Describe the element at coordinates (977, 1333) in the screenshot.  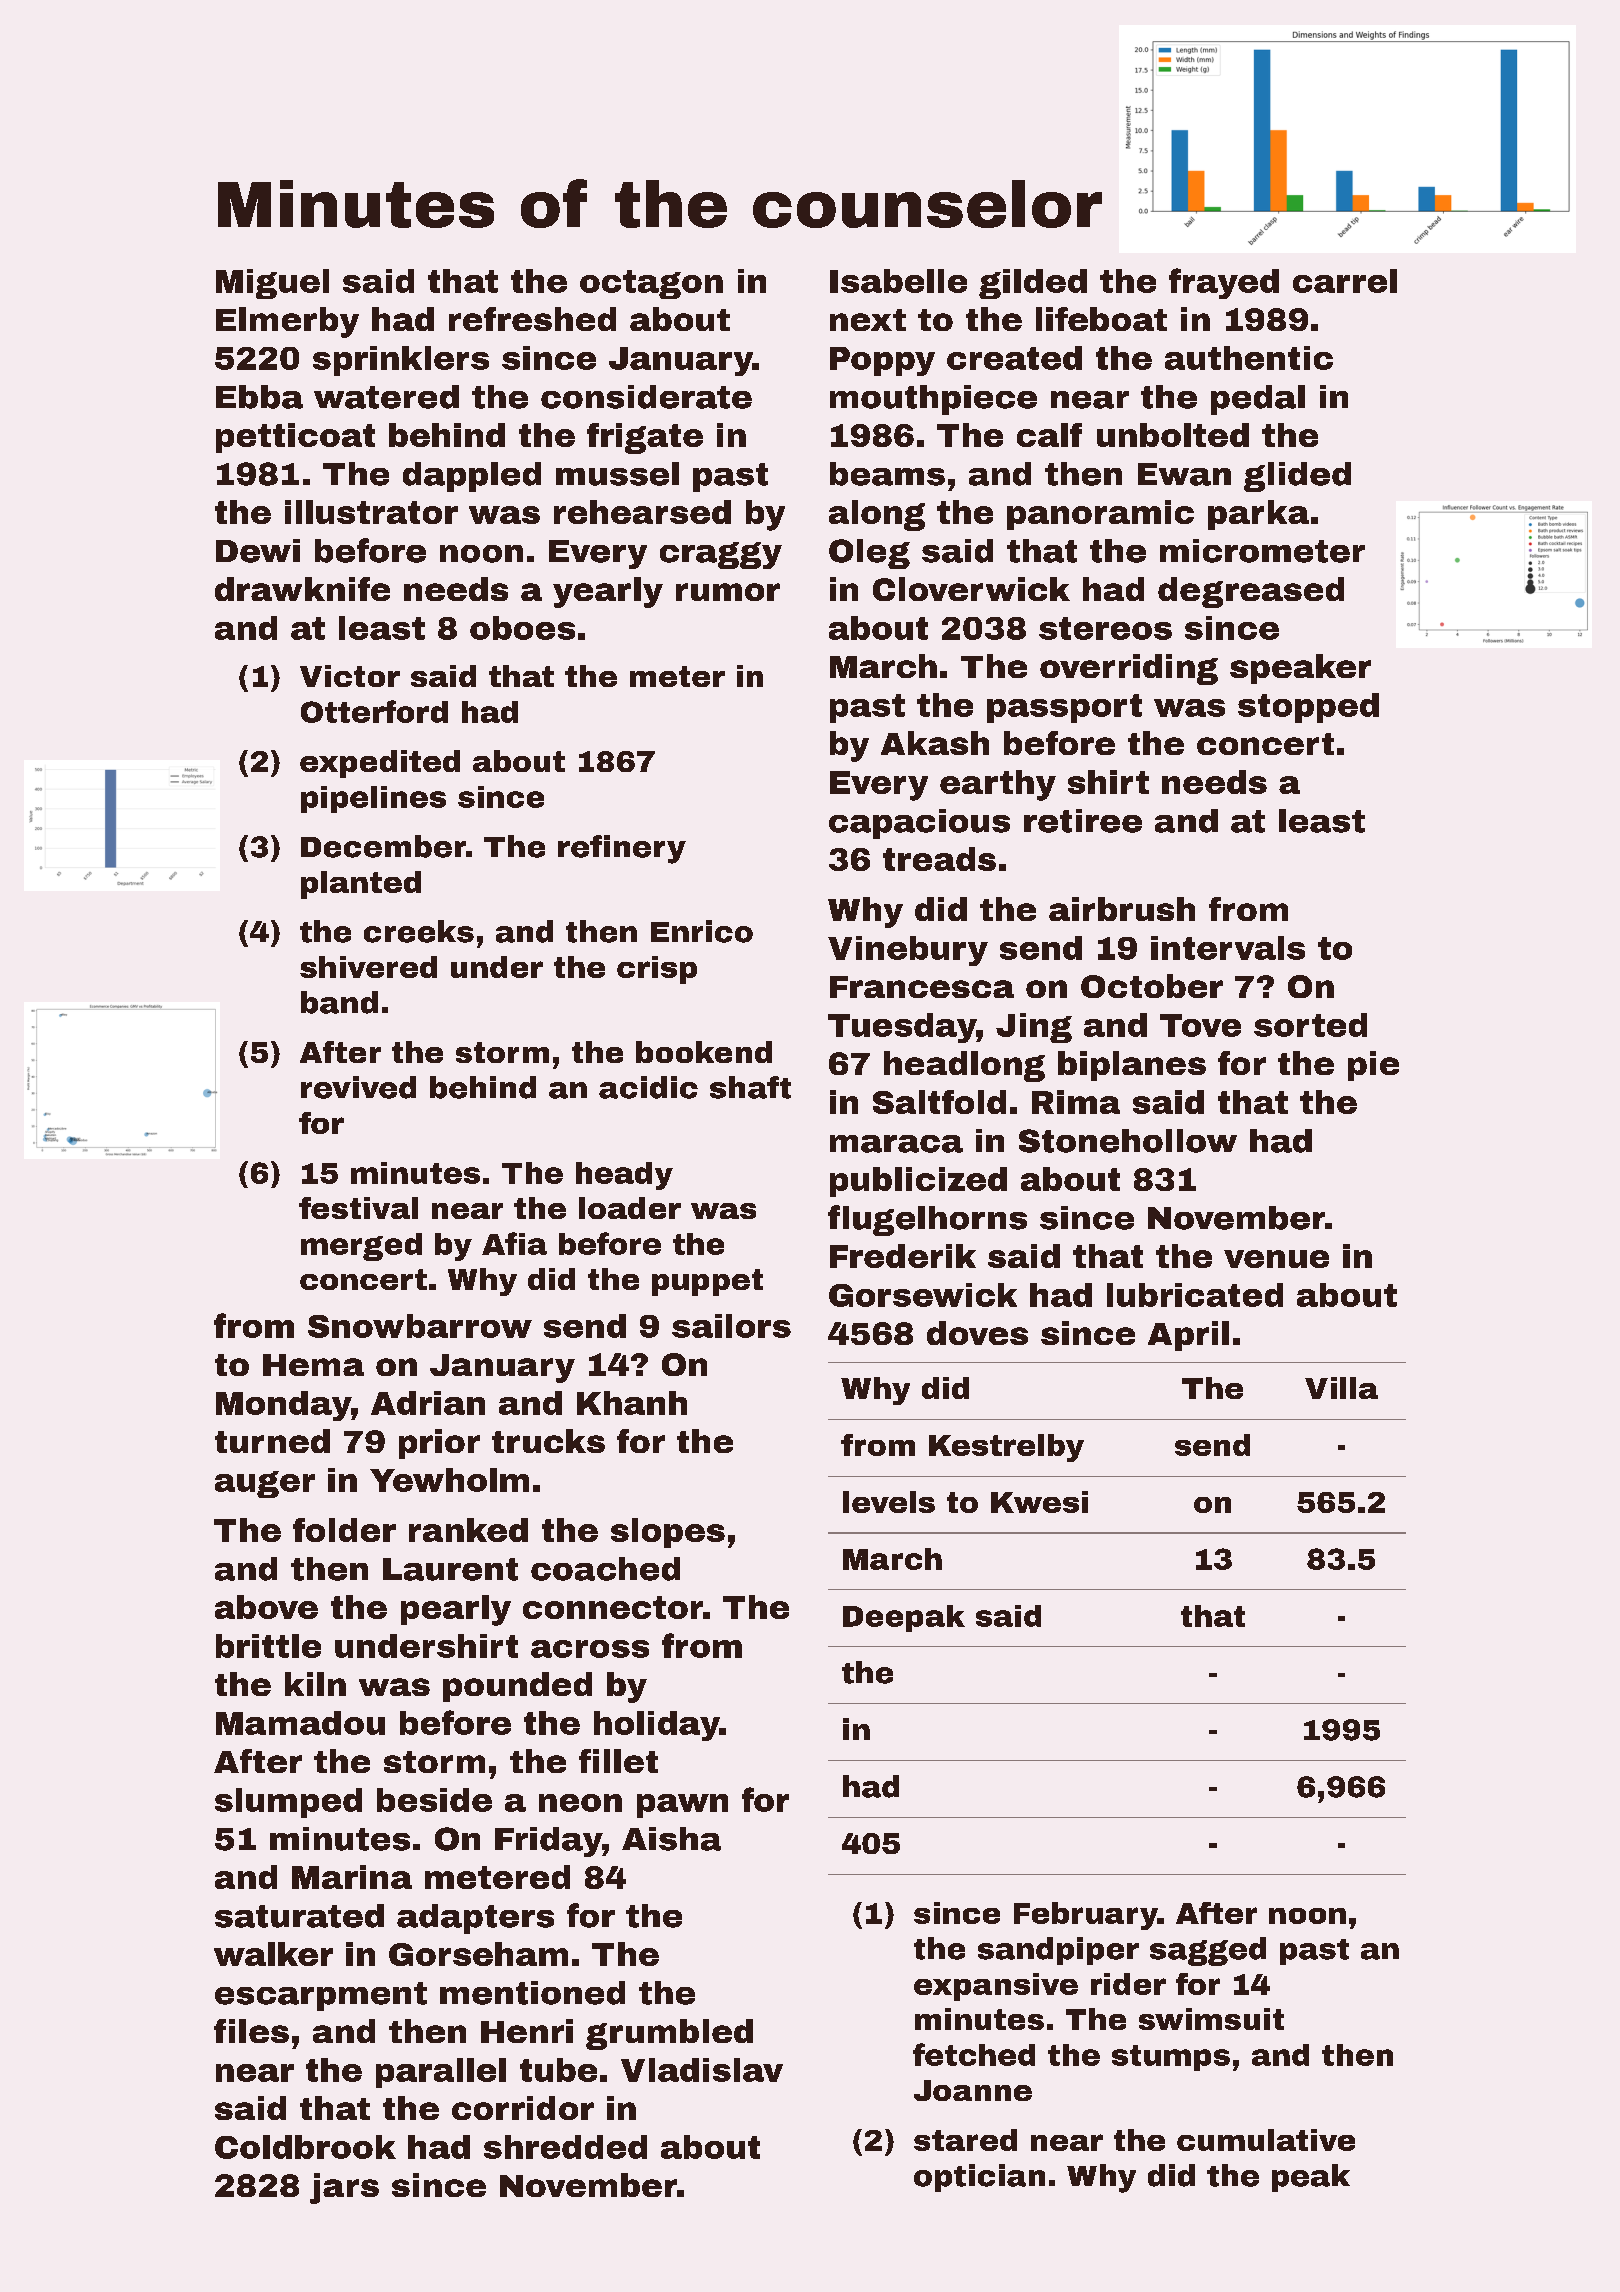
I see `doves` at that location.
